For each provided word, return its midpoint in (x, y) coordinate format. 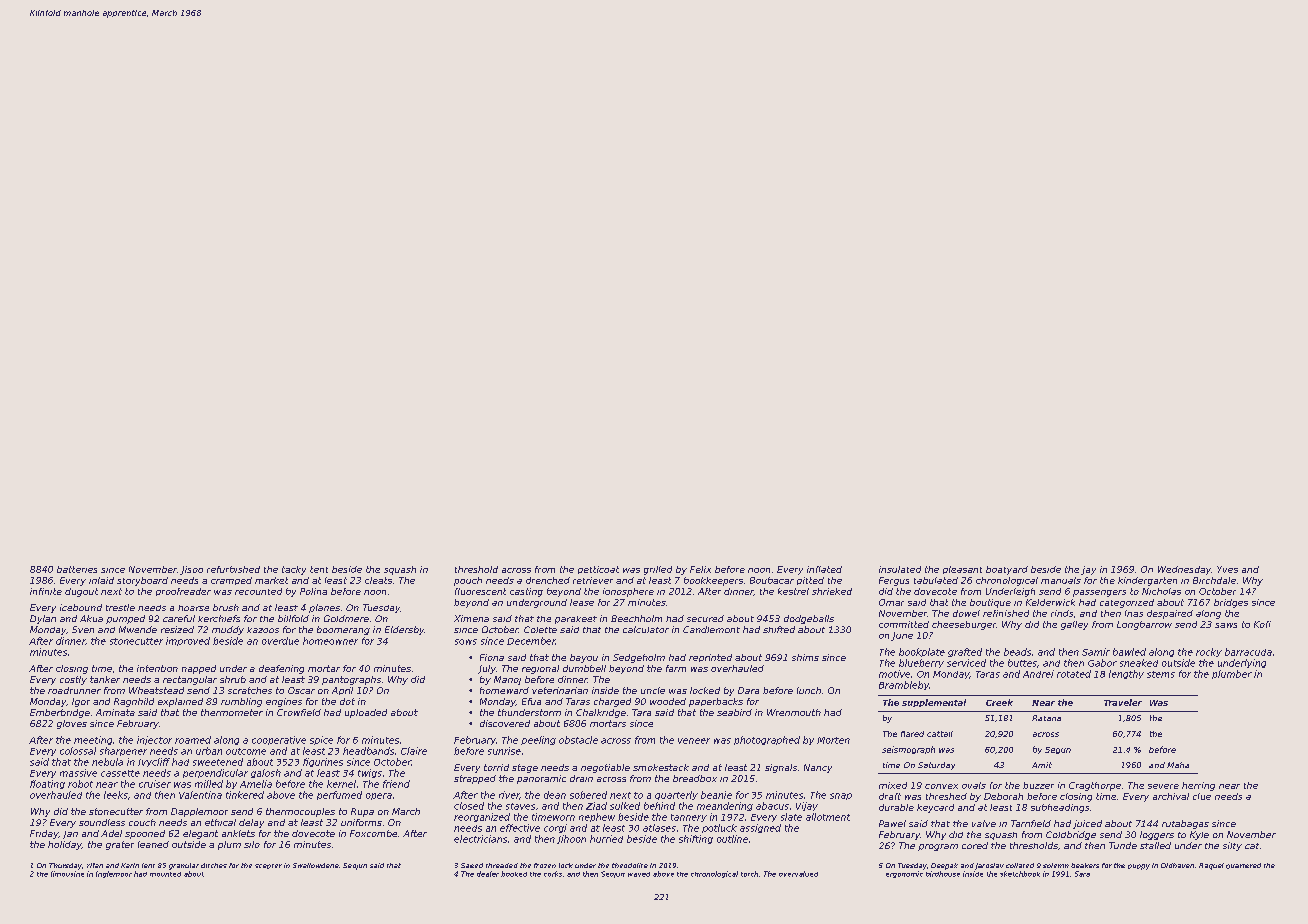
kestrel (793, 591)
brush (226, 607)
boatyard (1007, 570)
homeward (504, 690)
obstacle (578, 740)
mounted (165, 874)
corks (553, 874)
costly (73, 680)
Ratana (1046, 718)
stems (1161, 674)
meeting (93, 740)
